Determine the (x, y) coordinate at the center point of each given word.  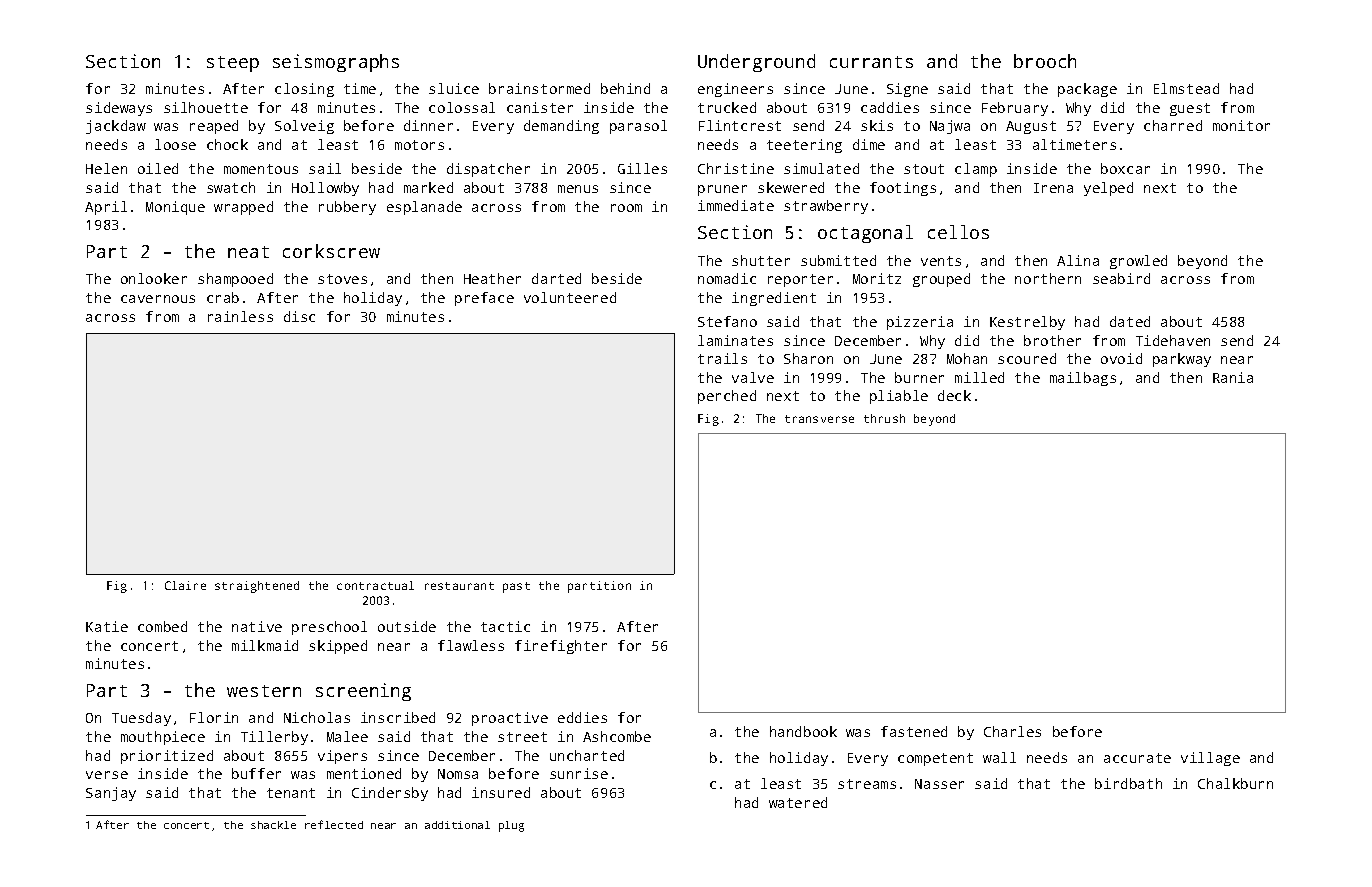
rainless (240, 316)
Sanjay (111, 794)
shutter (761, 260)
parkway (1182, 360)
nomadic (727, 278)
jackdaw (116, 127)
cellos (958, 232)
